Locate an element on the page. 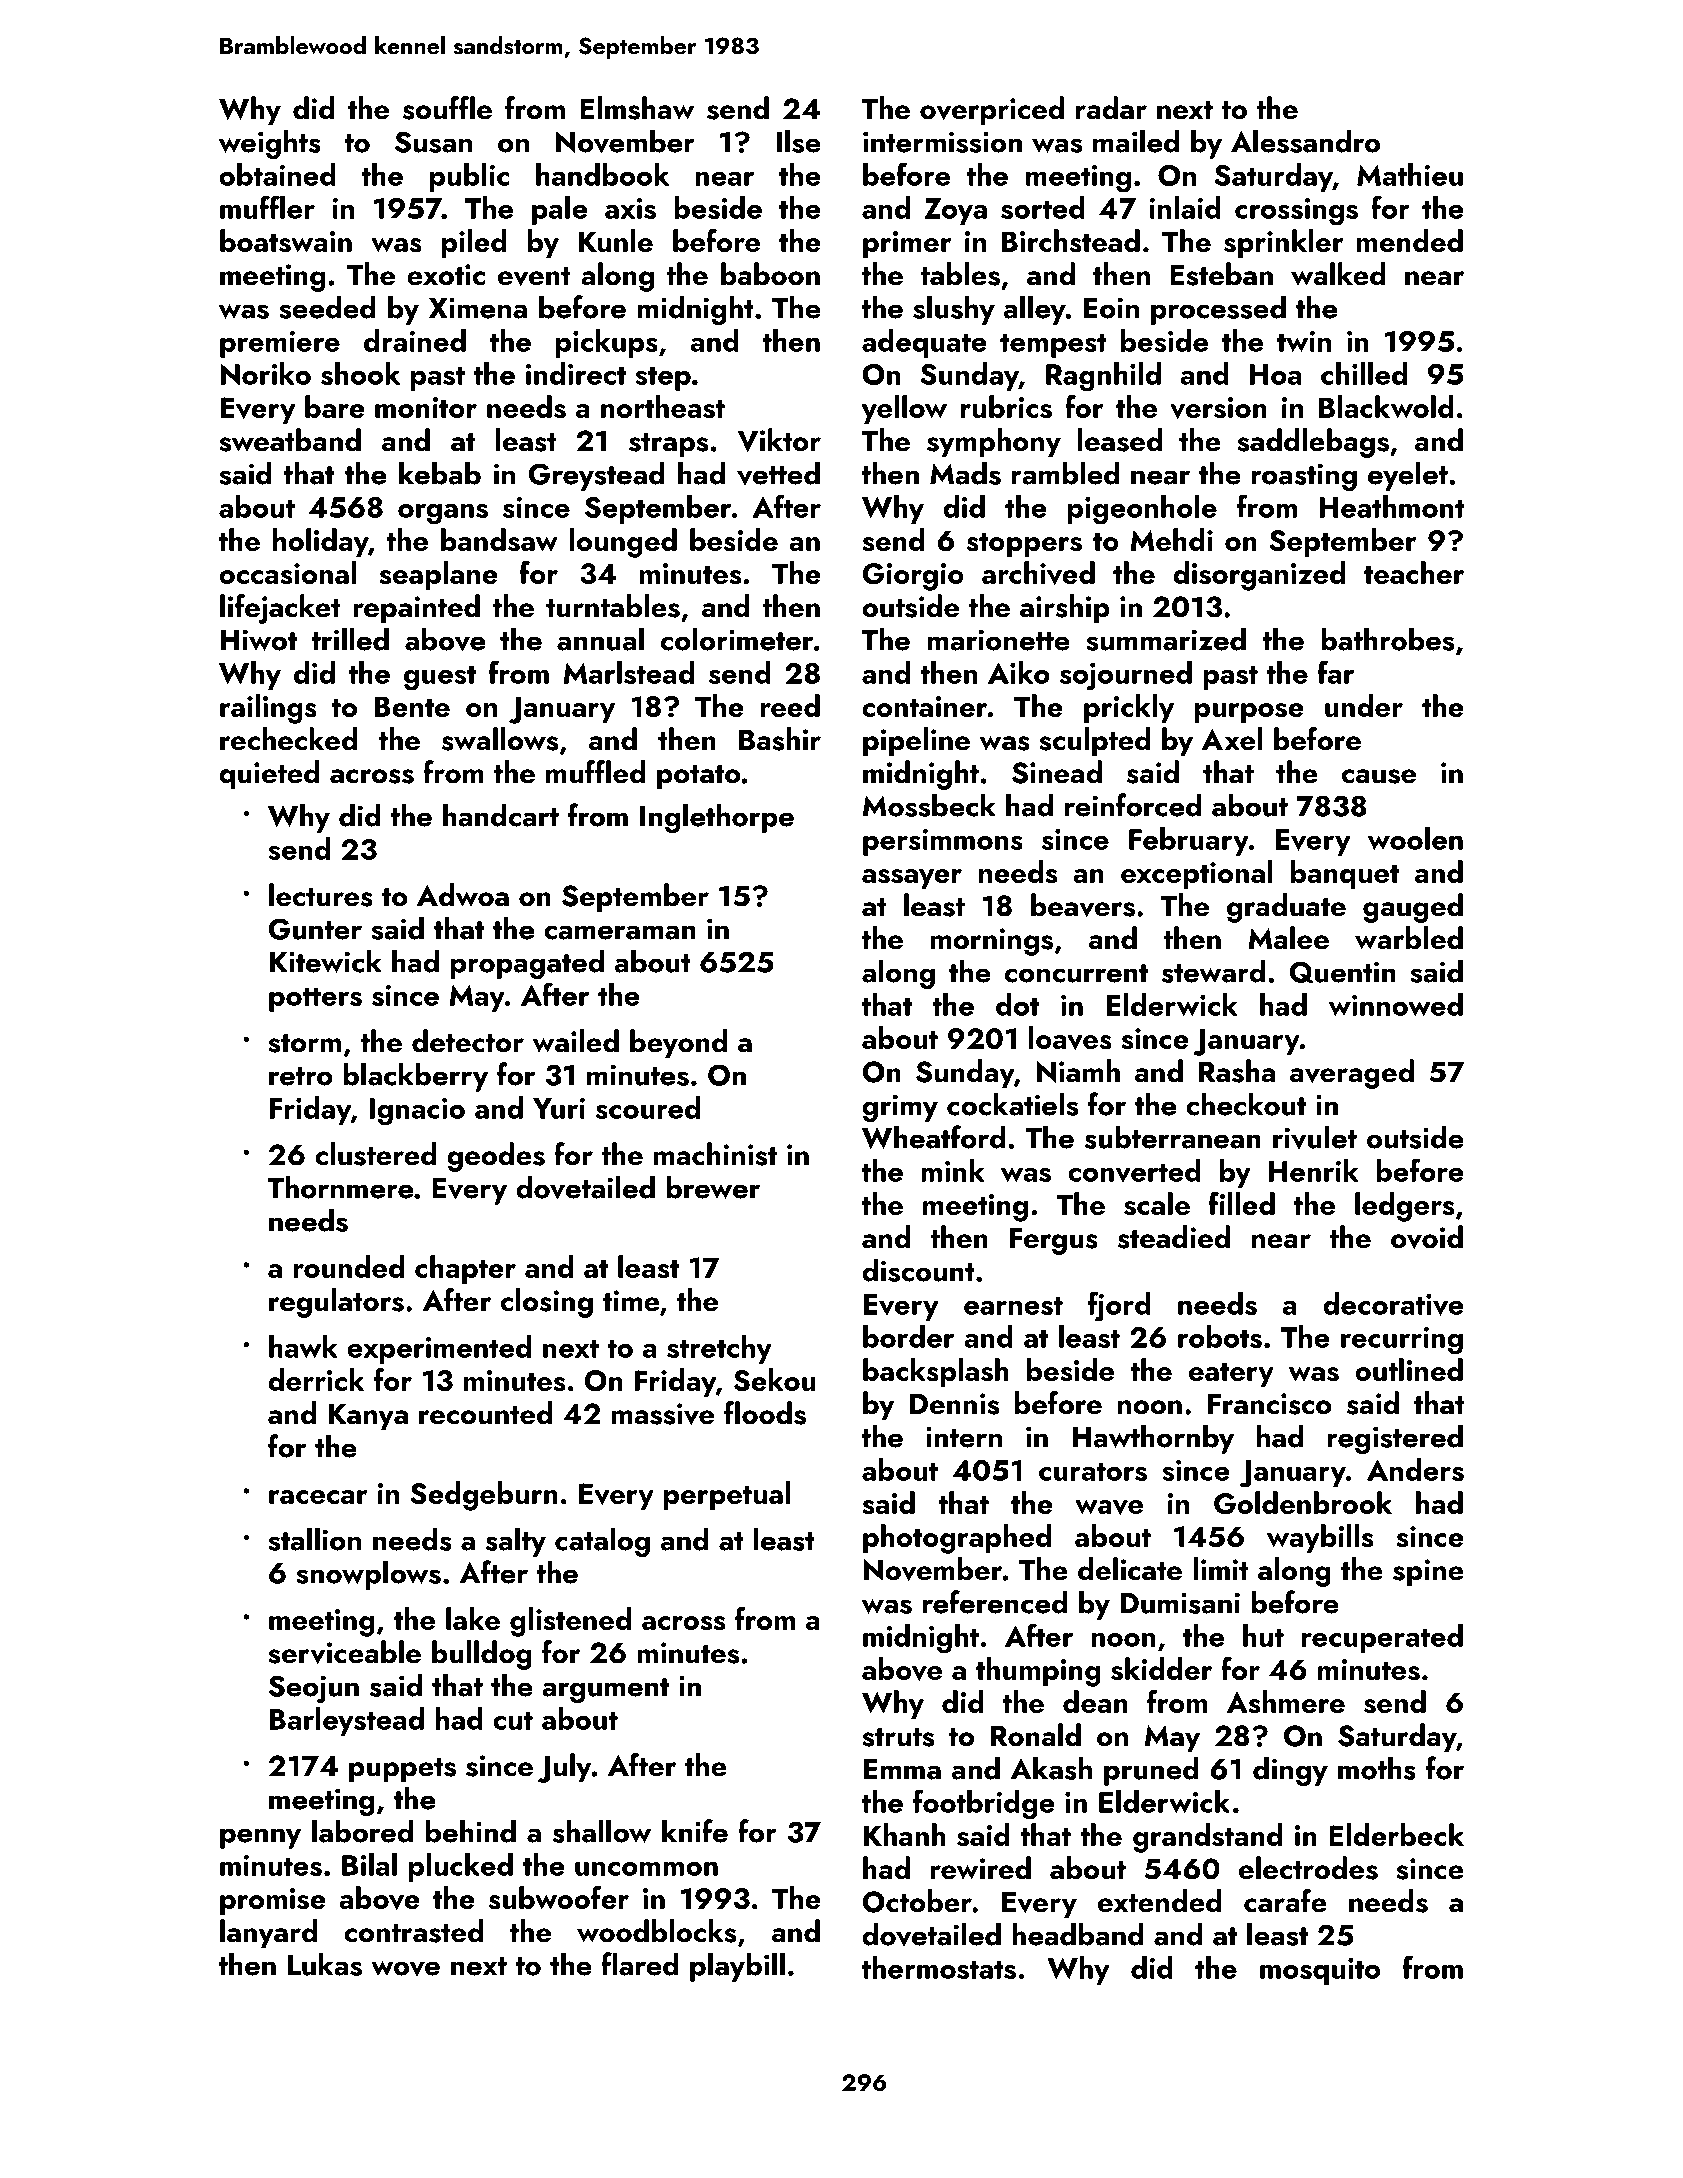 The image size is (1683, 2178). cut is located at coordinates (513, 1720).
